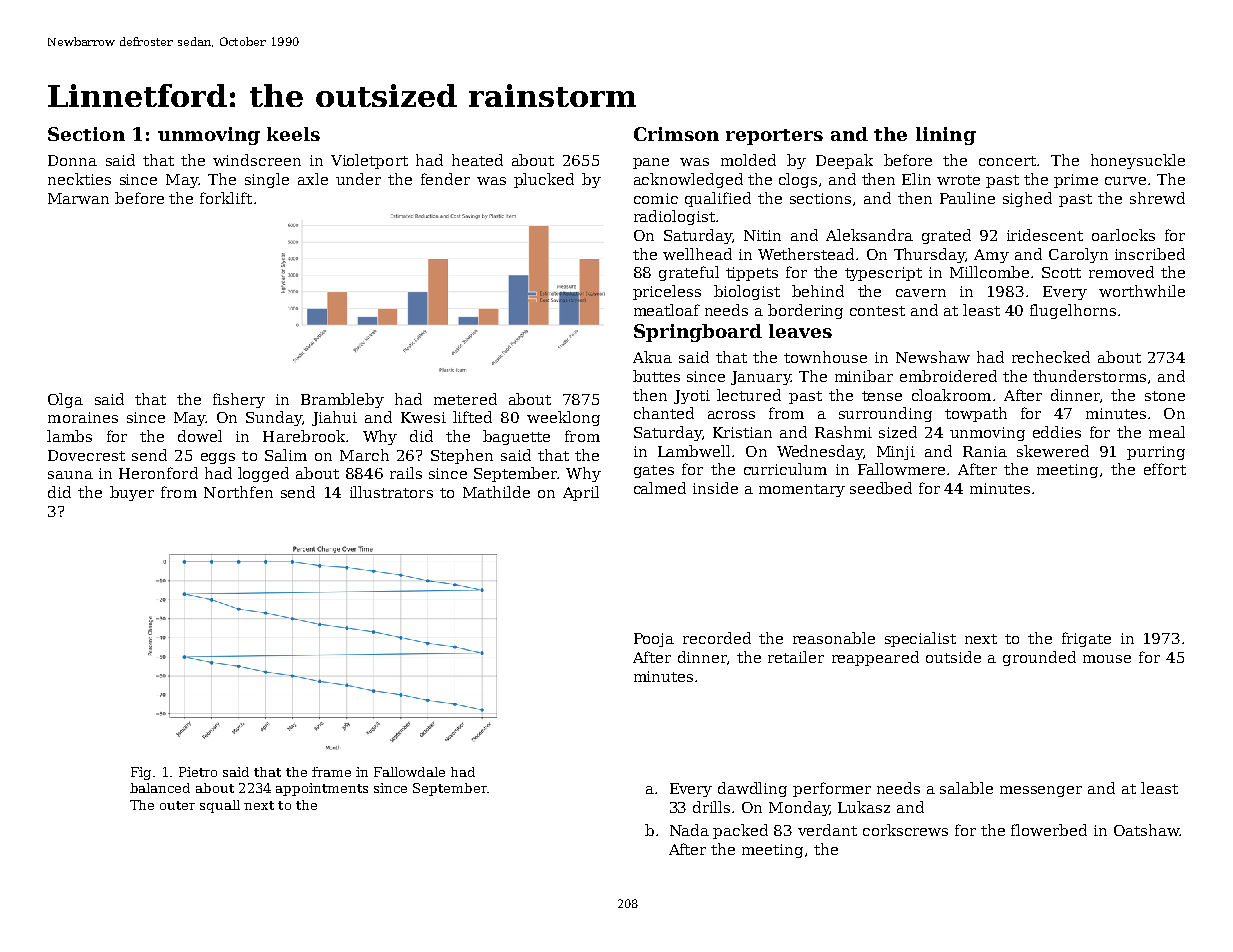  I want to click on frigate, so click(1086, 639).
